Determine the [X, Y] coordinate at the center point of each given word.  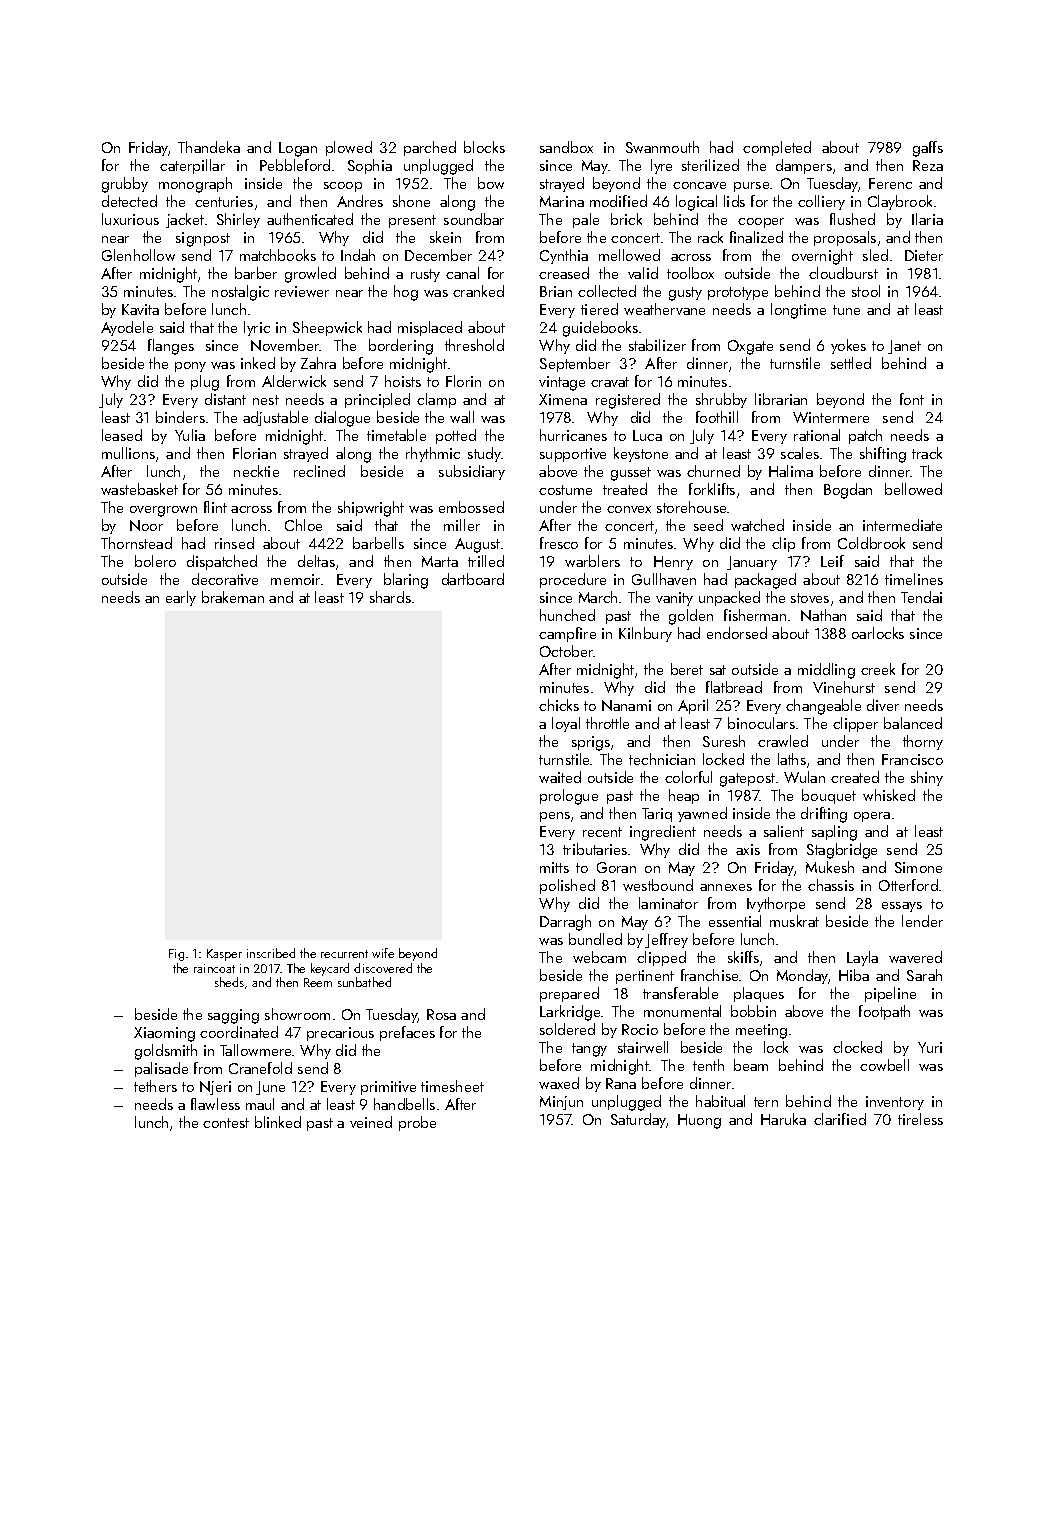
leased [122, 435]
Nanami [626, 705]
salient [784, 831]
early [181, 598]
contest [226, 1123]
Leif [832, 561]
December [438, 255]
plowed [349, 148]
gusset [631, 474]
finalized [756, 237]
